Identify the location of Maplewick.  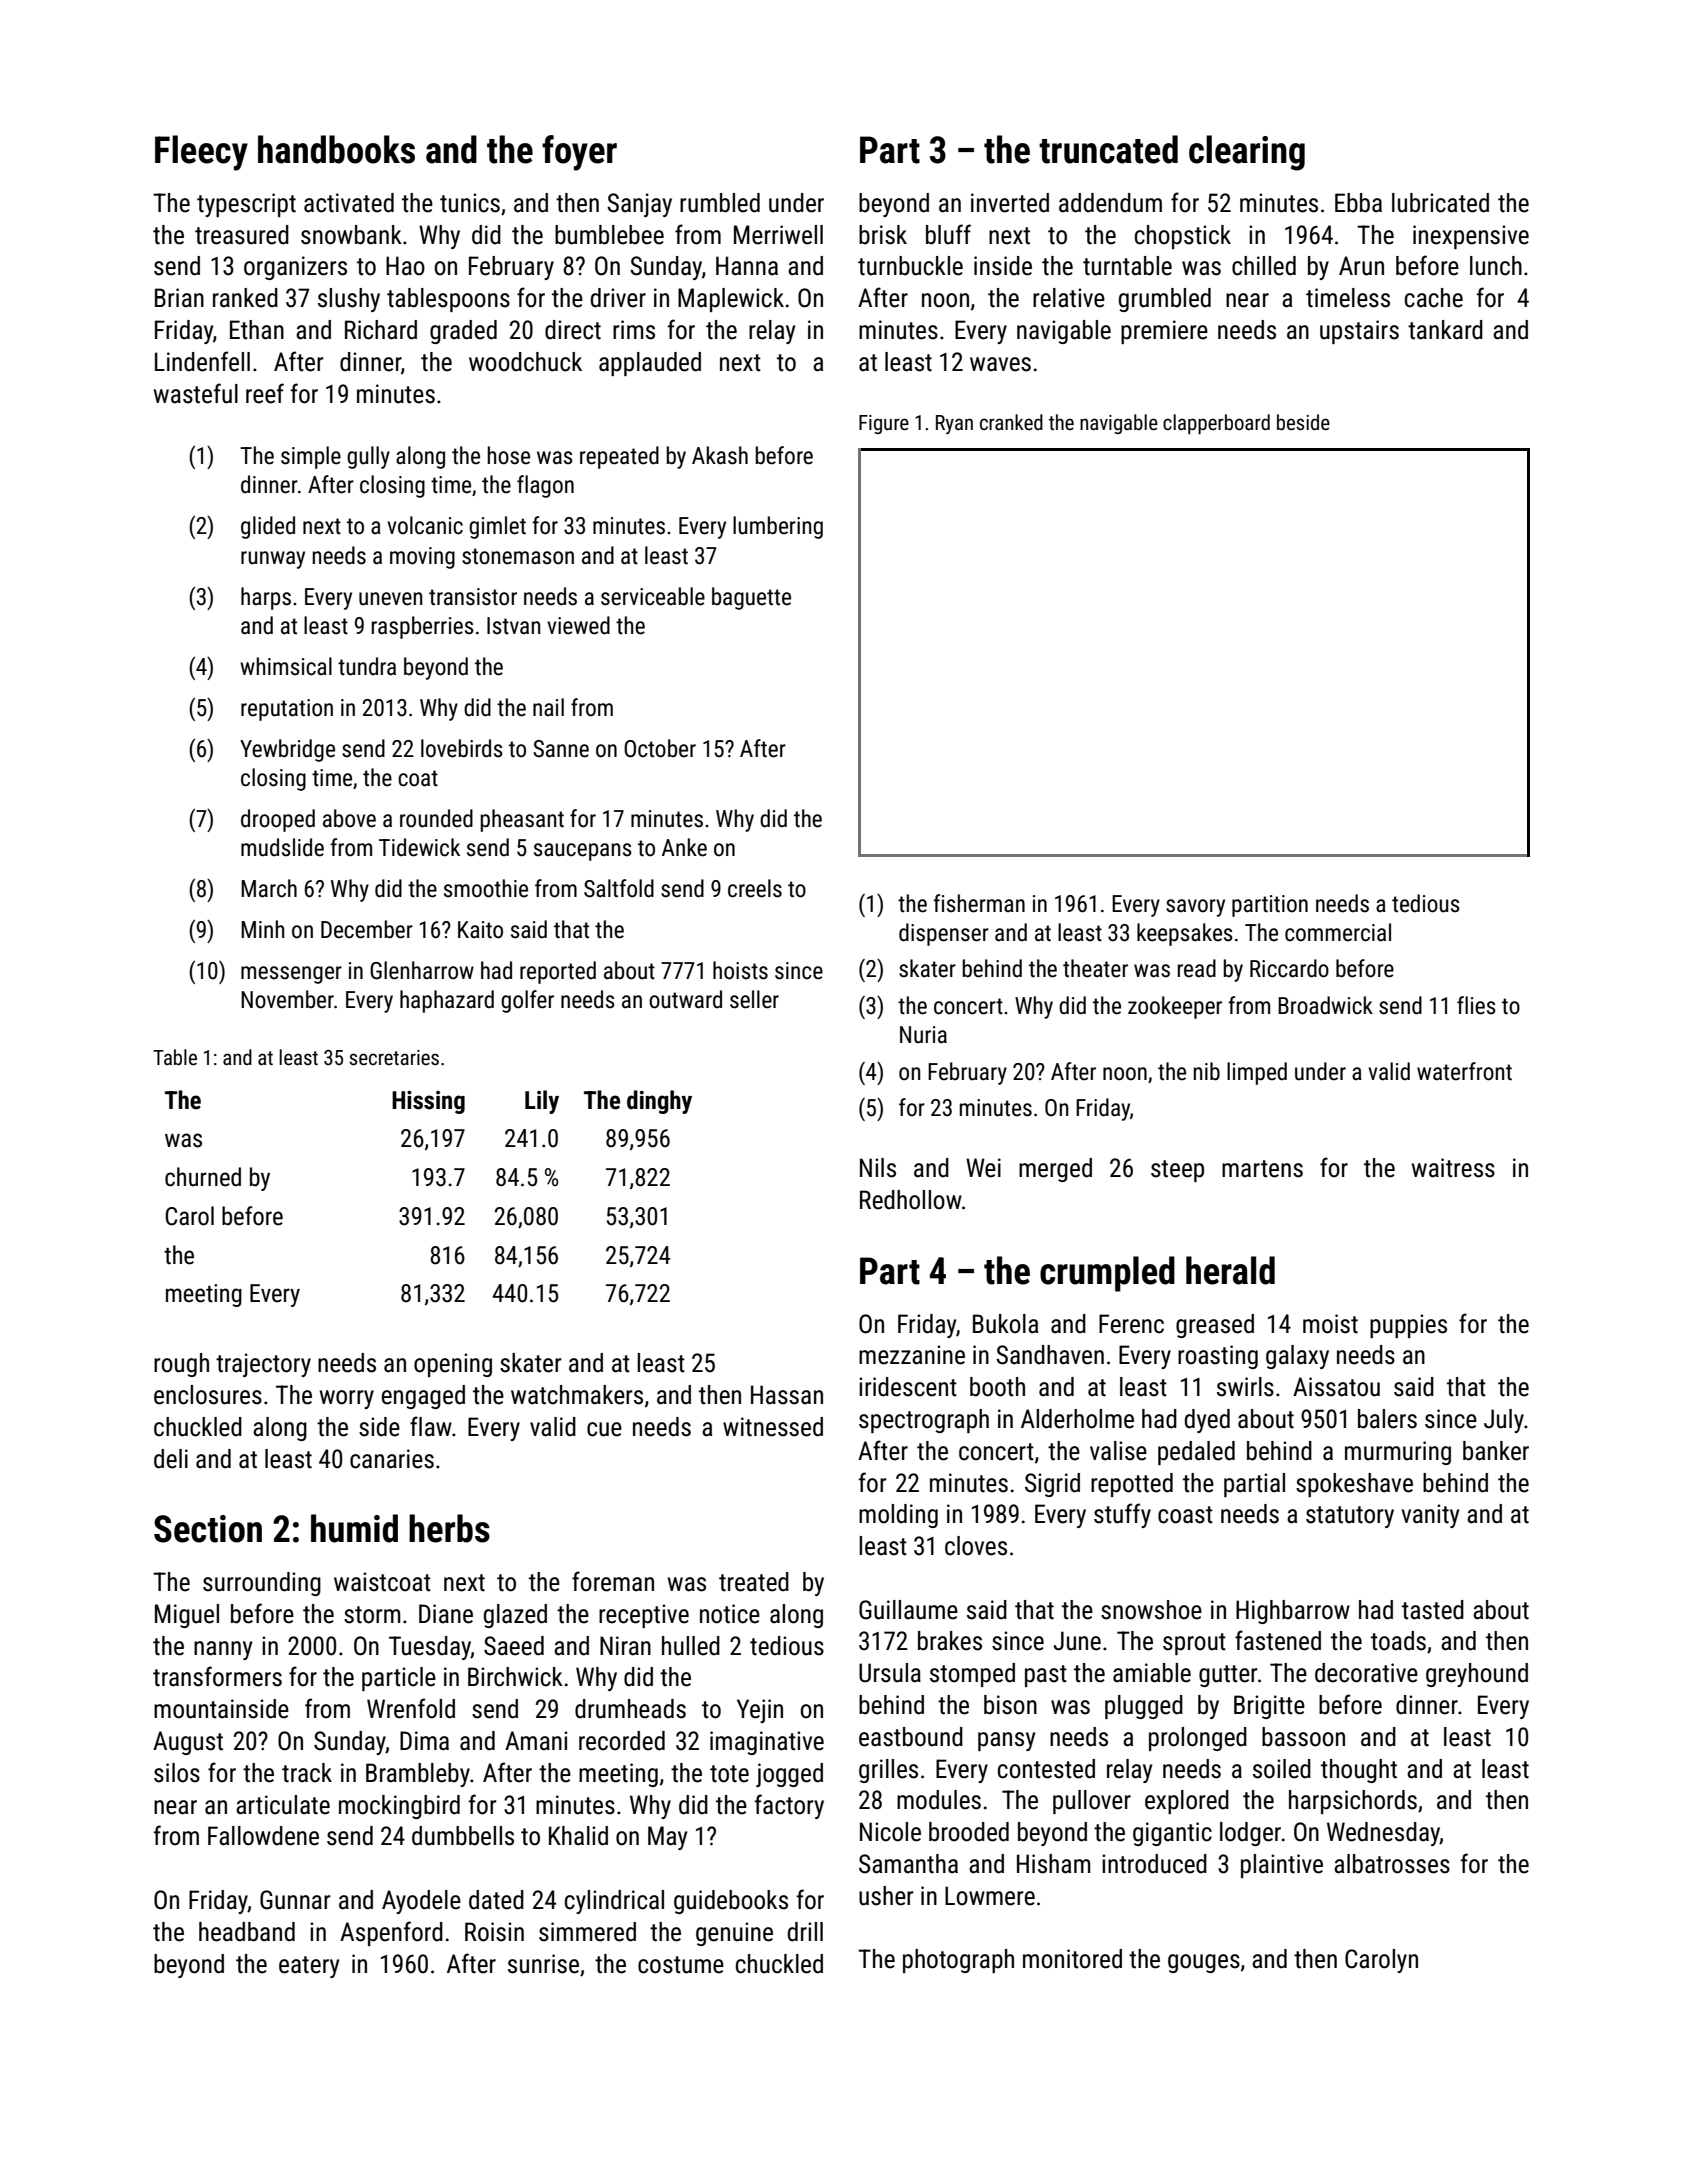
(731, 300).
